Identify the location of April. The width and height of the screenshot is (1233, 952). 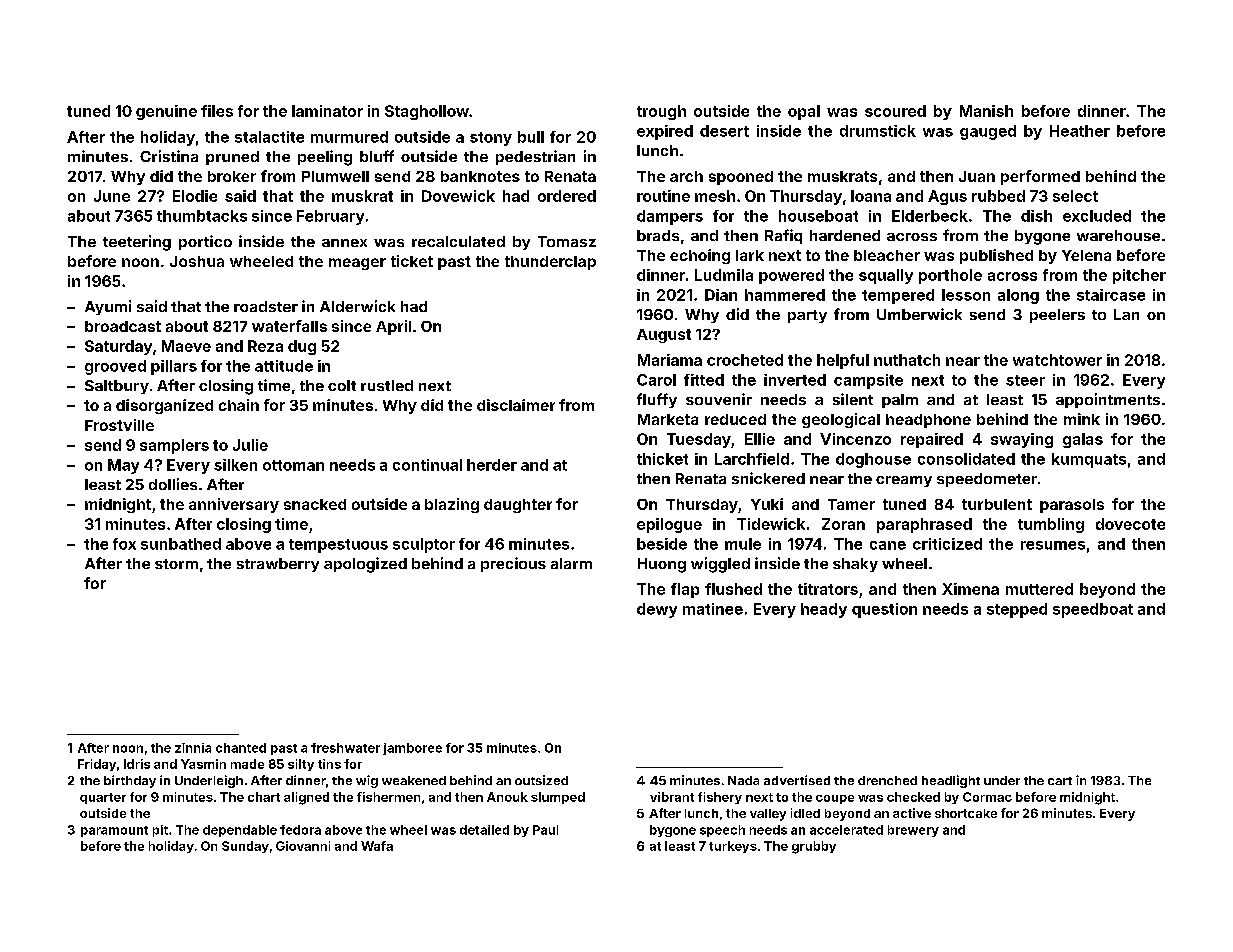
(393, 327).
